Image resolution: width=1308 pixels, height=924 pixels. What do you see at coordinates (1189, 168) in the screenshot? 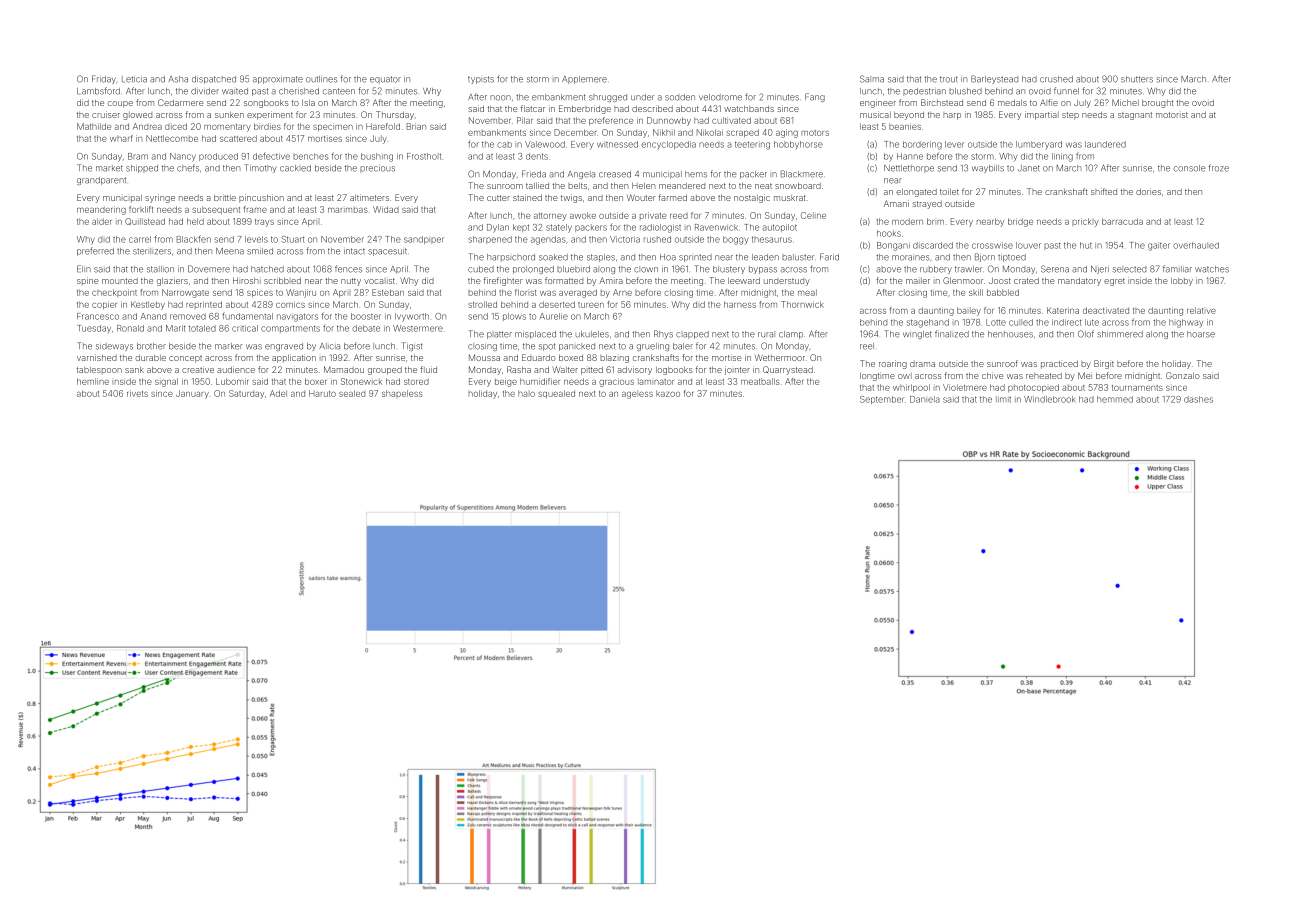
I see `console` at bounding box center [1189, 168].
